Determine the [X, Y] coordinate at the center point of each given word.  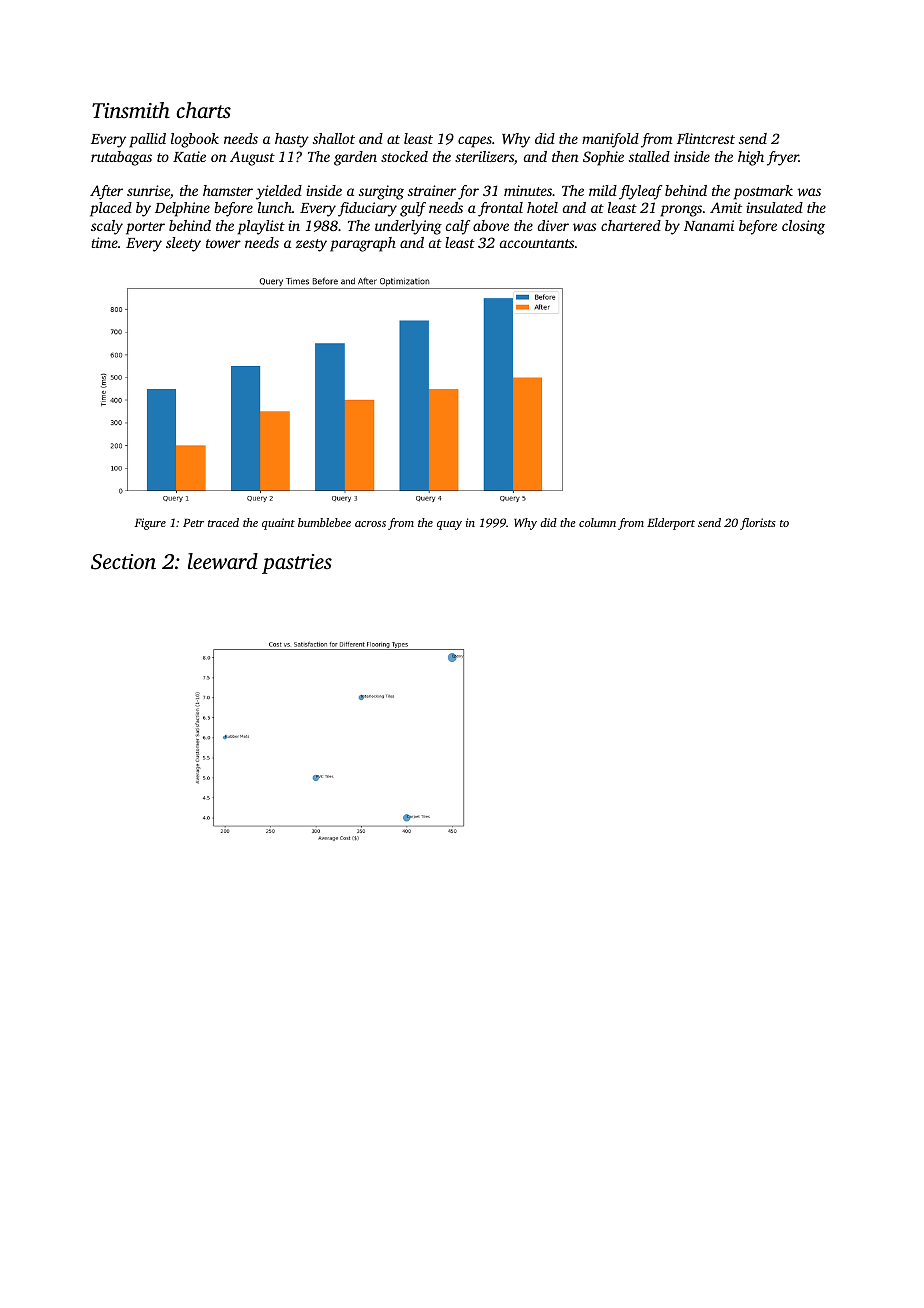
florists [758, 524]
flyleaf [641, 192]
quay [449, 525]
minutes [528, 190]
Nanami [709, 225]
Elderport [671, 524]
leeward [223, 561]
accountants [537, 243]
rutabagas [121, 158]
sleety [183, 244]
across [370, 524]
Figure [150, 524]
